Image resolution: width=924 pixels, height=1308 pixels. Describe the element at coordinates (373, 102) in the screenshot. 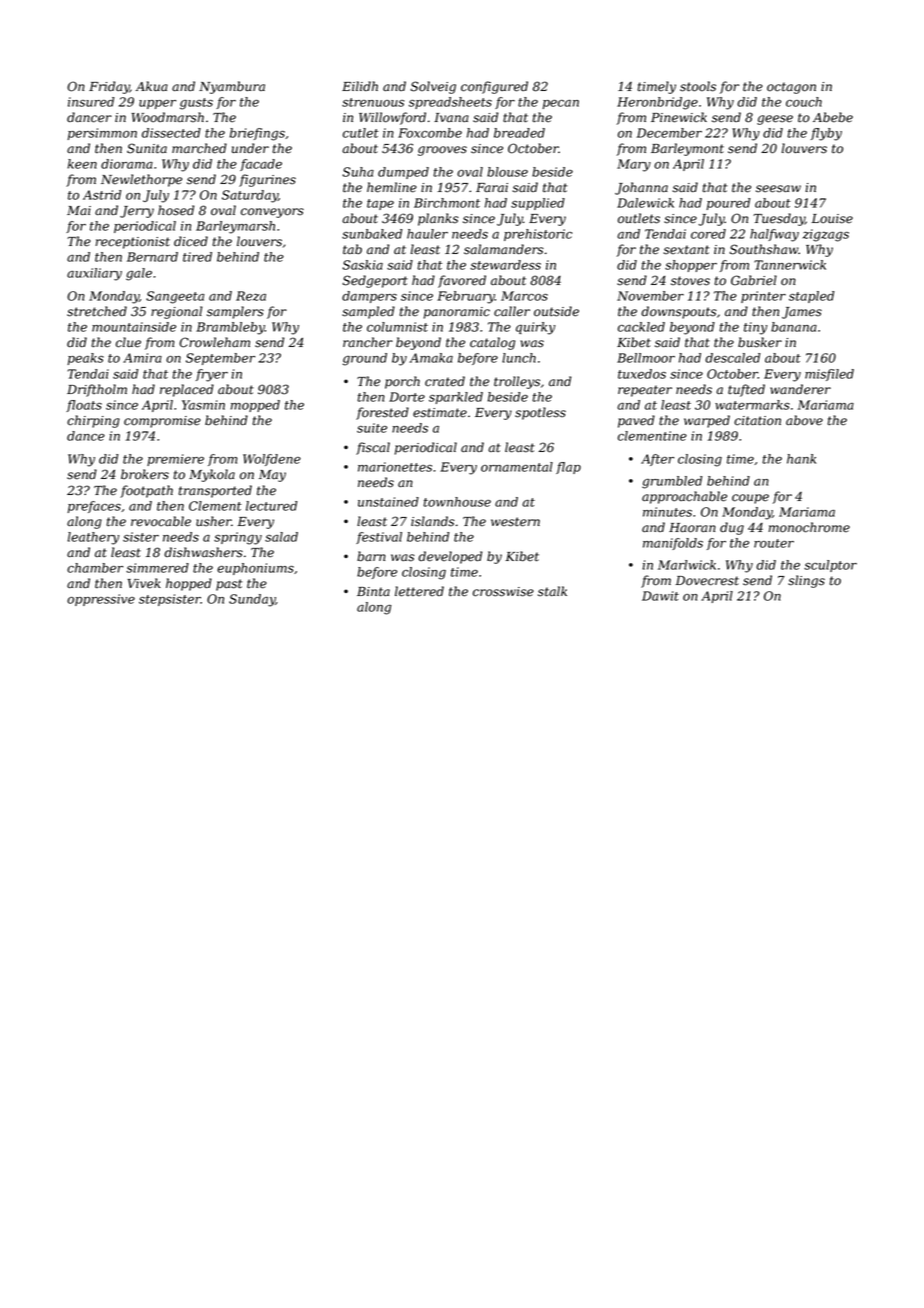

I see `strenuous` at that location.
